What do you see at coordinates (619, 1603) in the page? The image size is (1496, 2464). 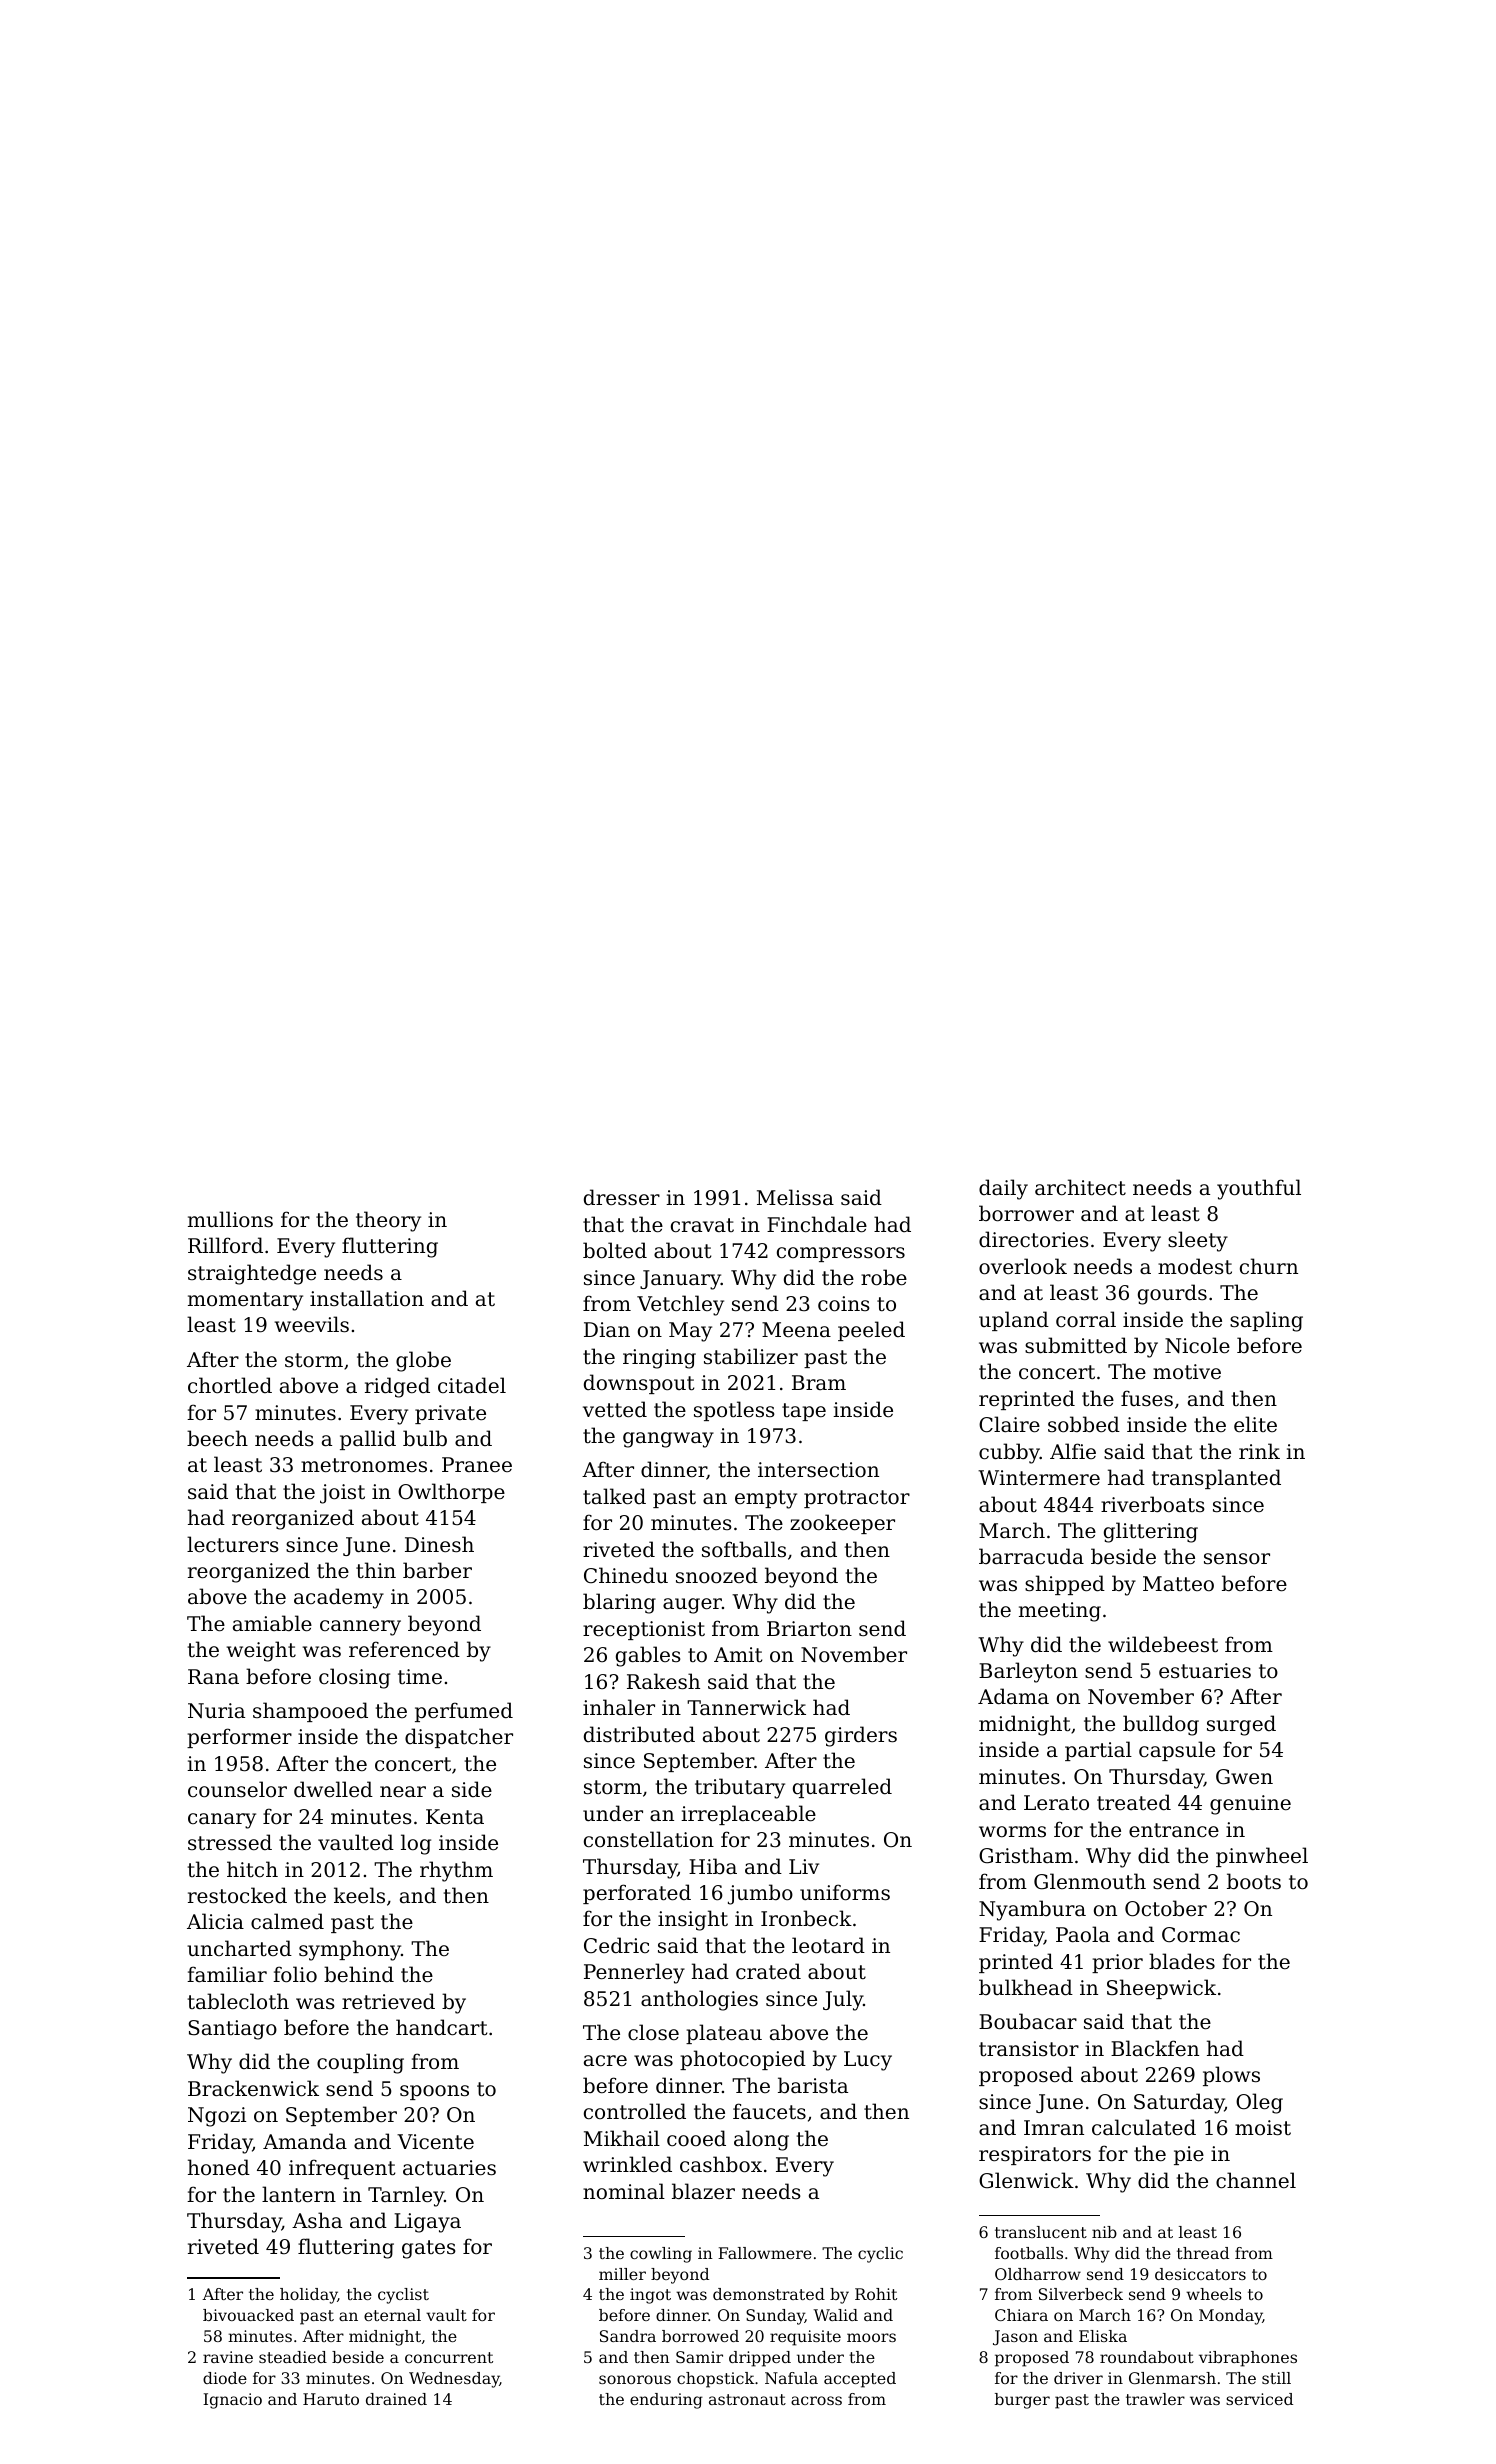 I see `blaring` at bounding box center [619, 1603].
